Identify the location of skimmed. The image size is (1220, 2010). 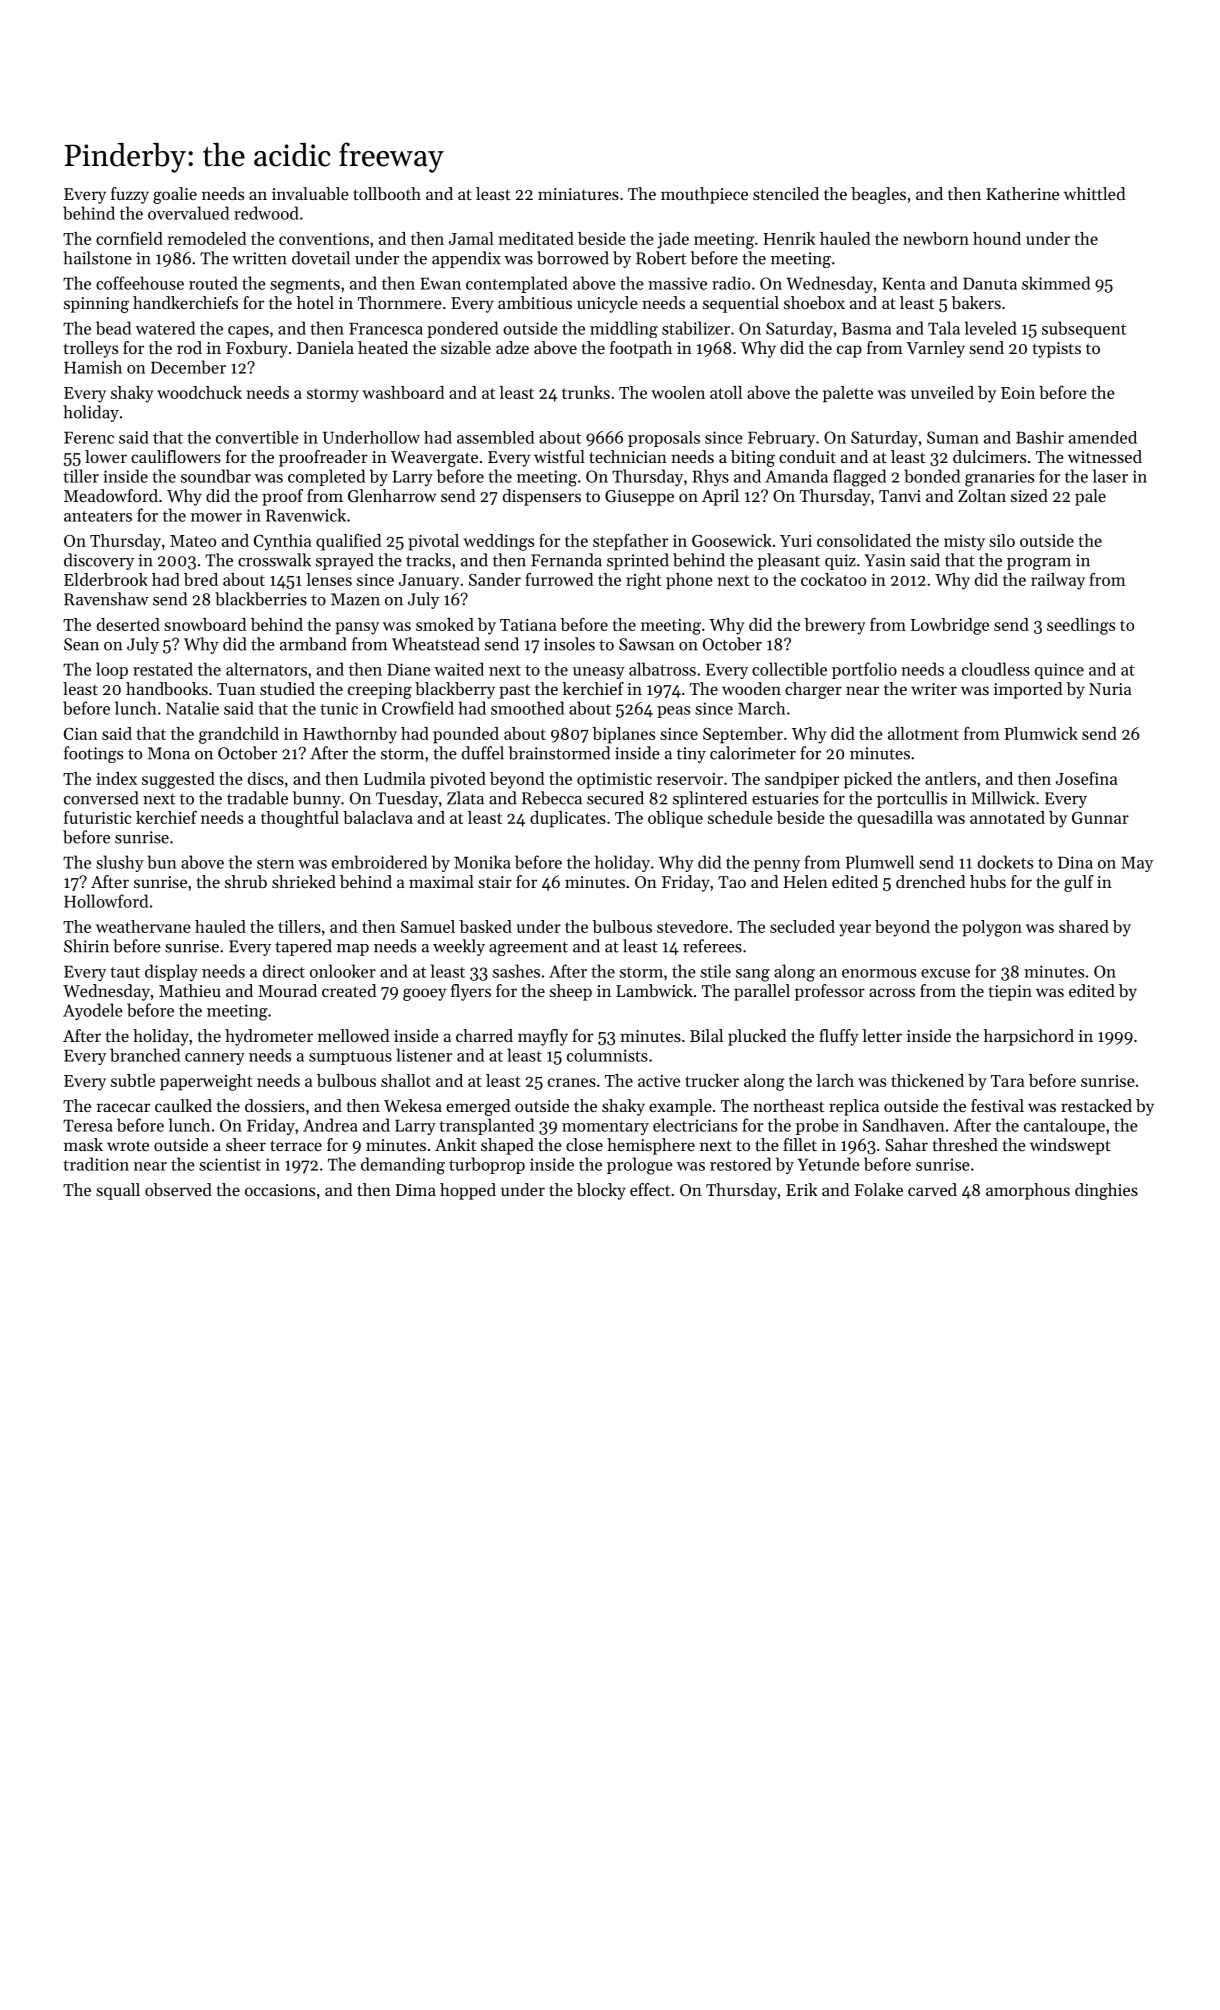
(1056, 283).
